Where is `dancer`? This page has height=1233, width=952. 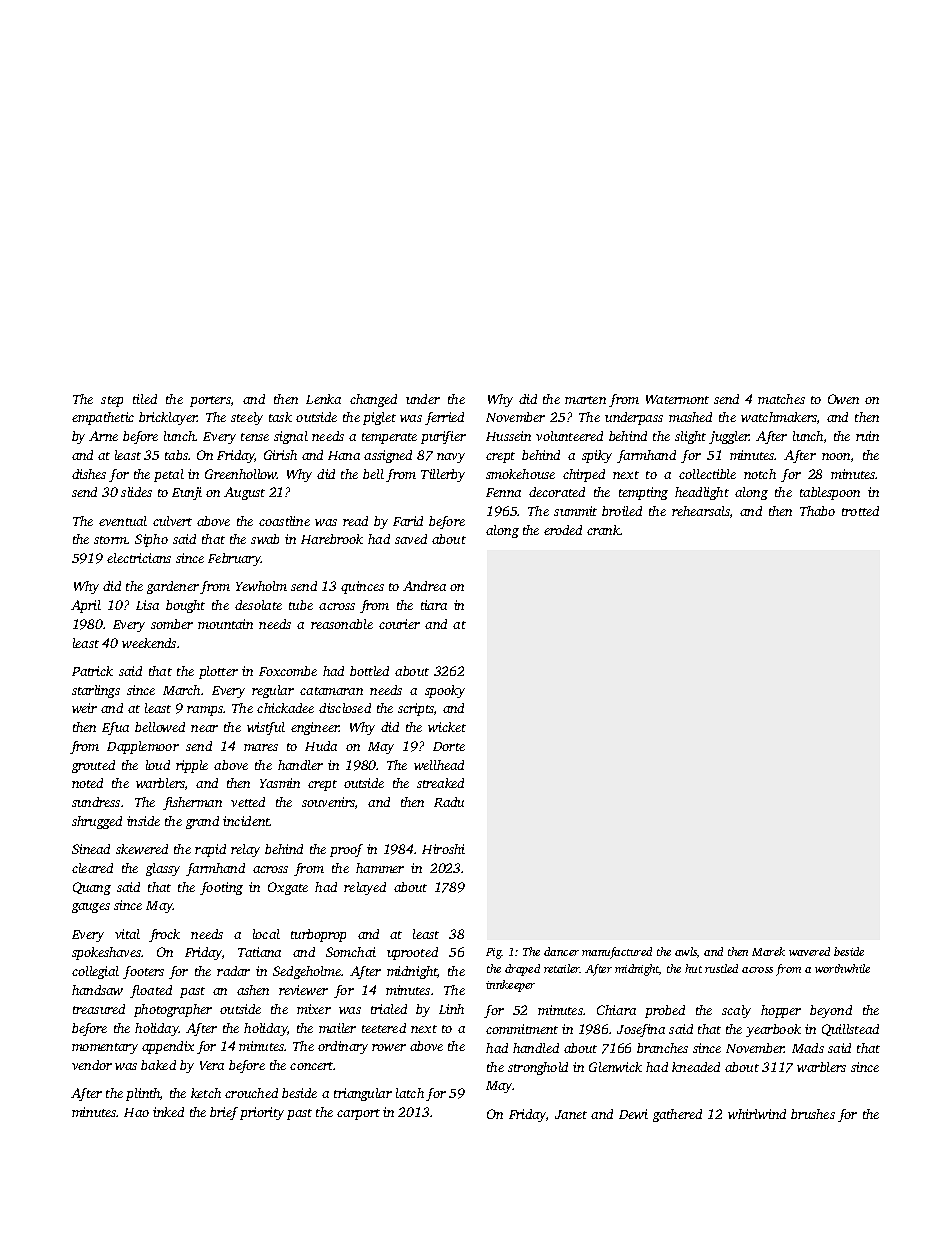 dancer is located at coordinates (561, 951).
